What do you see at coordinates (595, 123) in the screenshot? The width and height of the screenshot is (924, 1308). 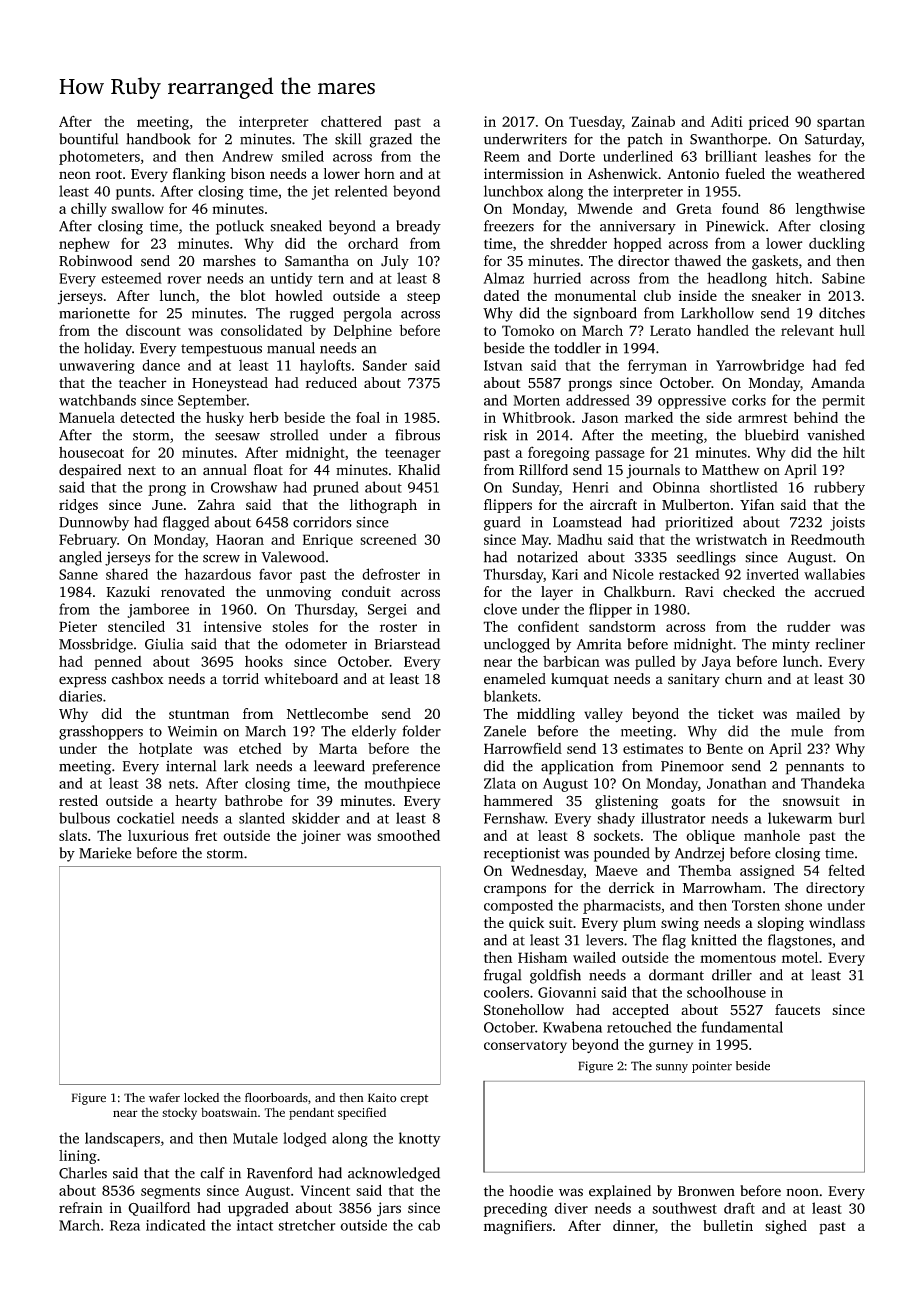 I see `Tuesday` at bounding box center [595, 123].
